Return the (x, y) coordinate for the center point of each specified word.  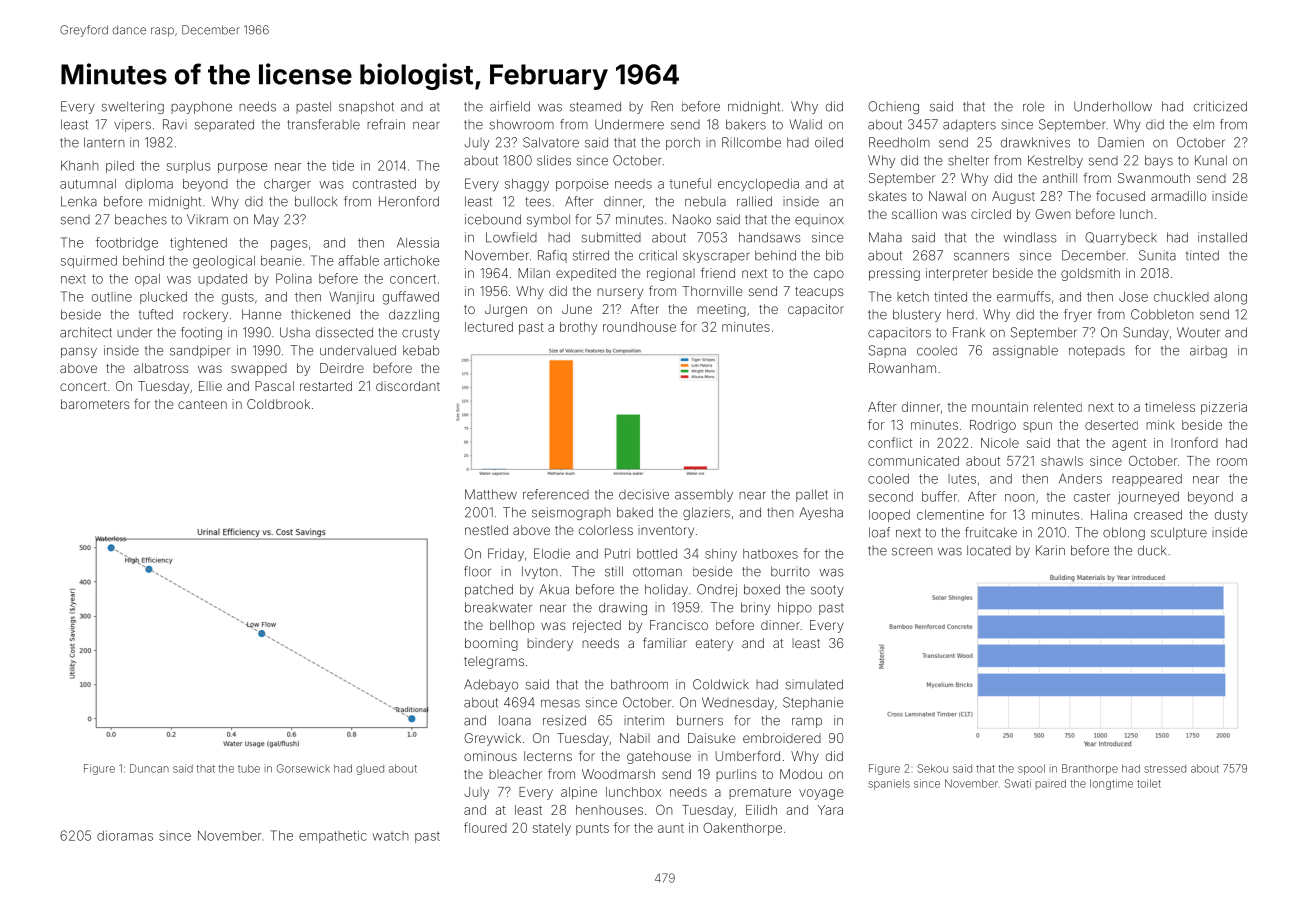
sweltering (133, 107)
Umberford (748, 755)
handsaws (770, 237)
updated (222, 280)
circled (991, 214)
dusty (1231, 516)
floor (477, 571)
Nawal (947, 196)
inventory (666, 531)
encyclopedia (758, 185)
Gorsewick (303, 768)
